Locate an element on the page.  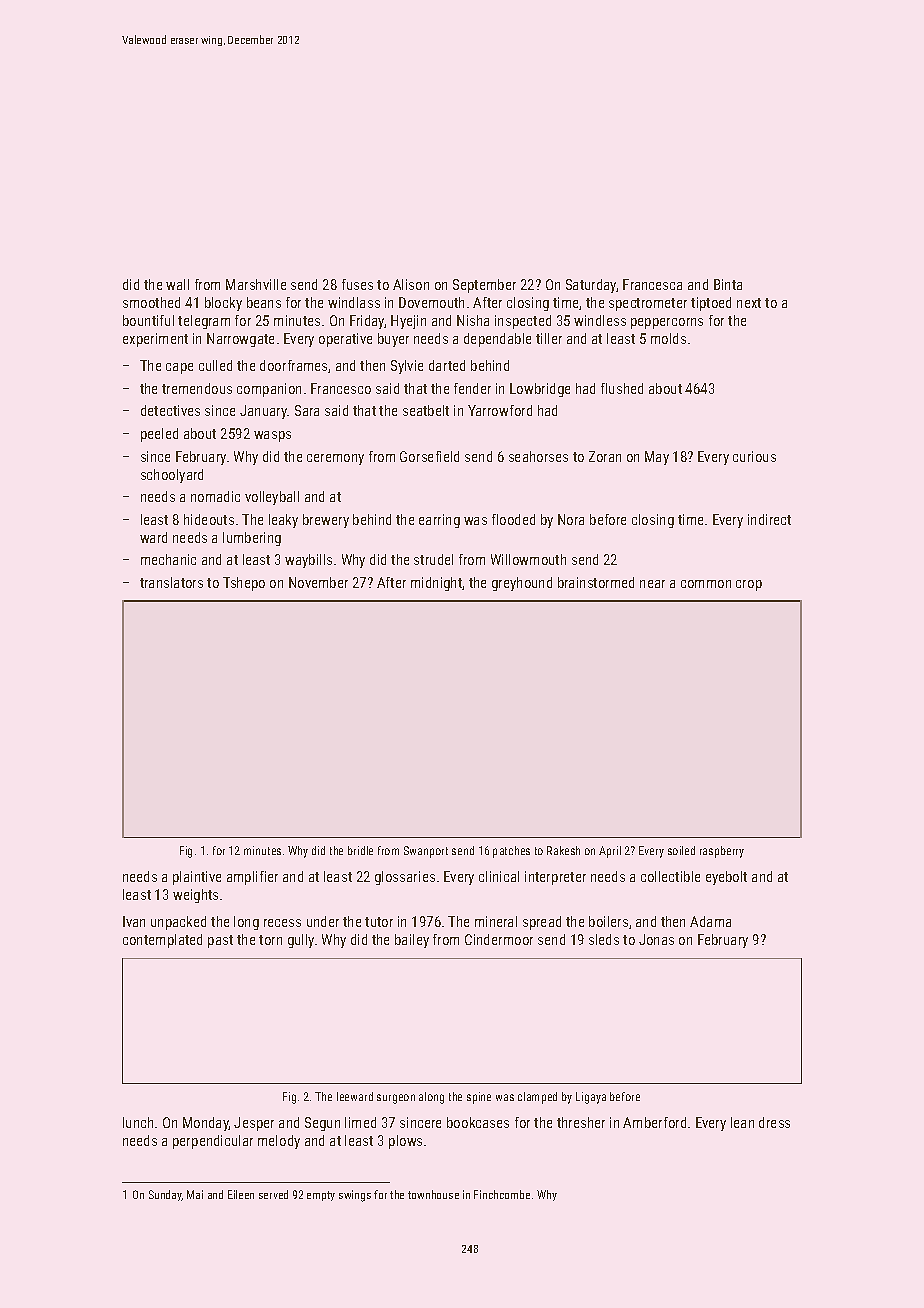
Marshville is located at coordinates (256, 284).
